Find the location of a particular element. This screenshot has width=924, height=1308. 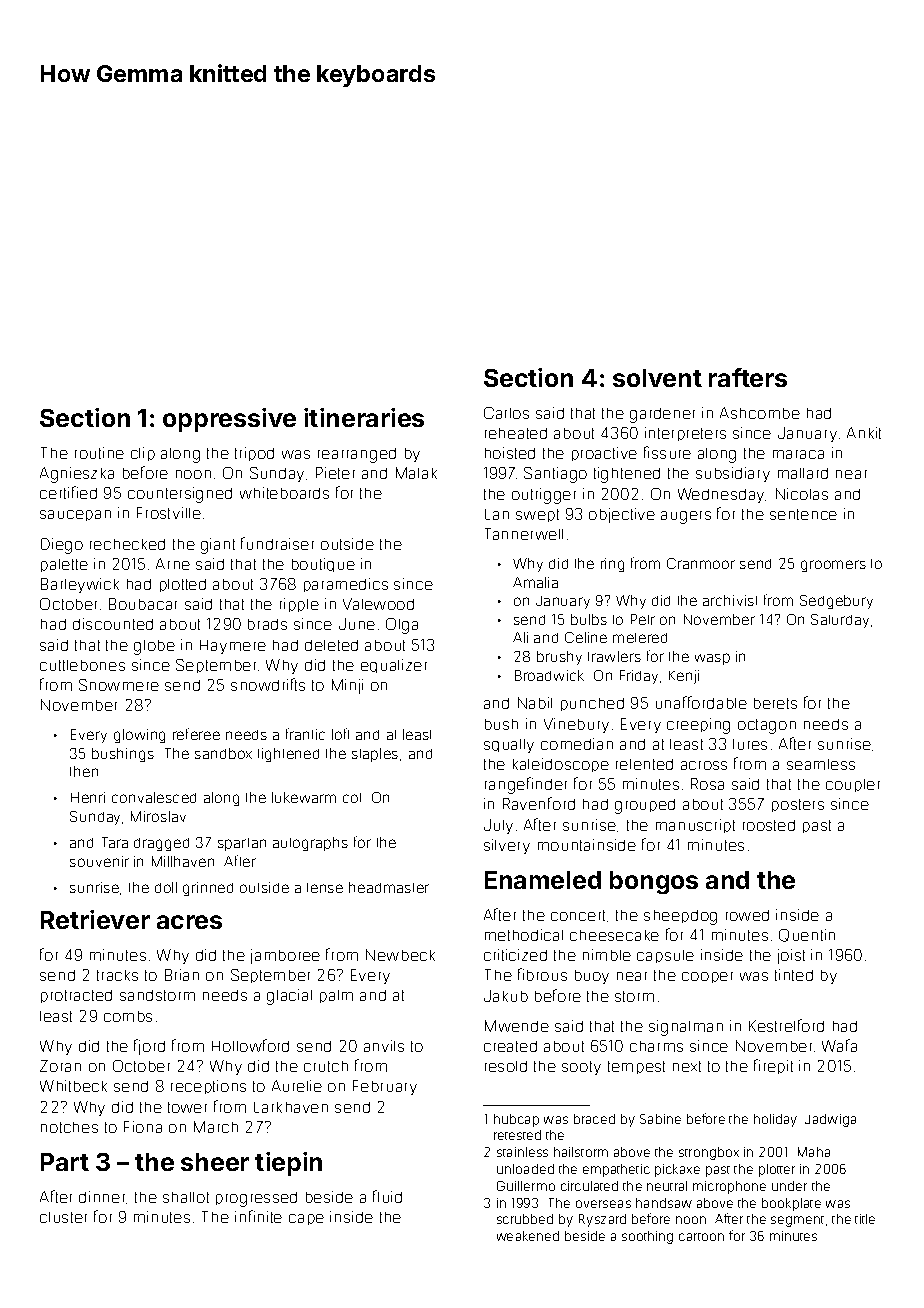

oppressive is located at coordinates (229, 420).
